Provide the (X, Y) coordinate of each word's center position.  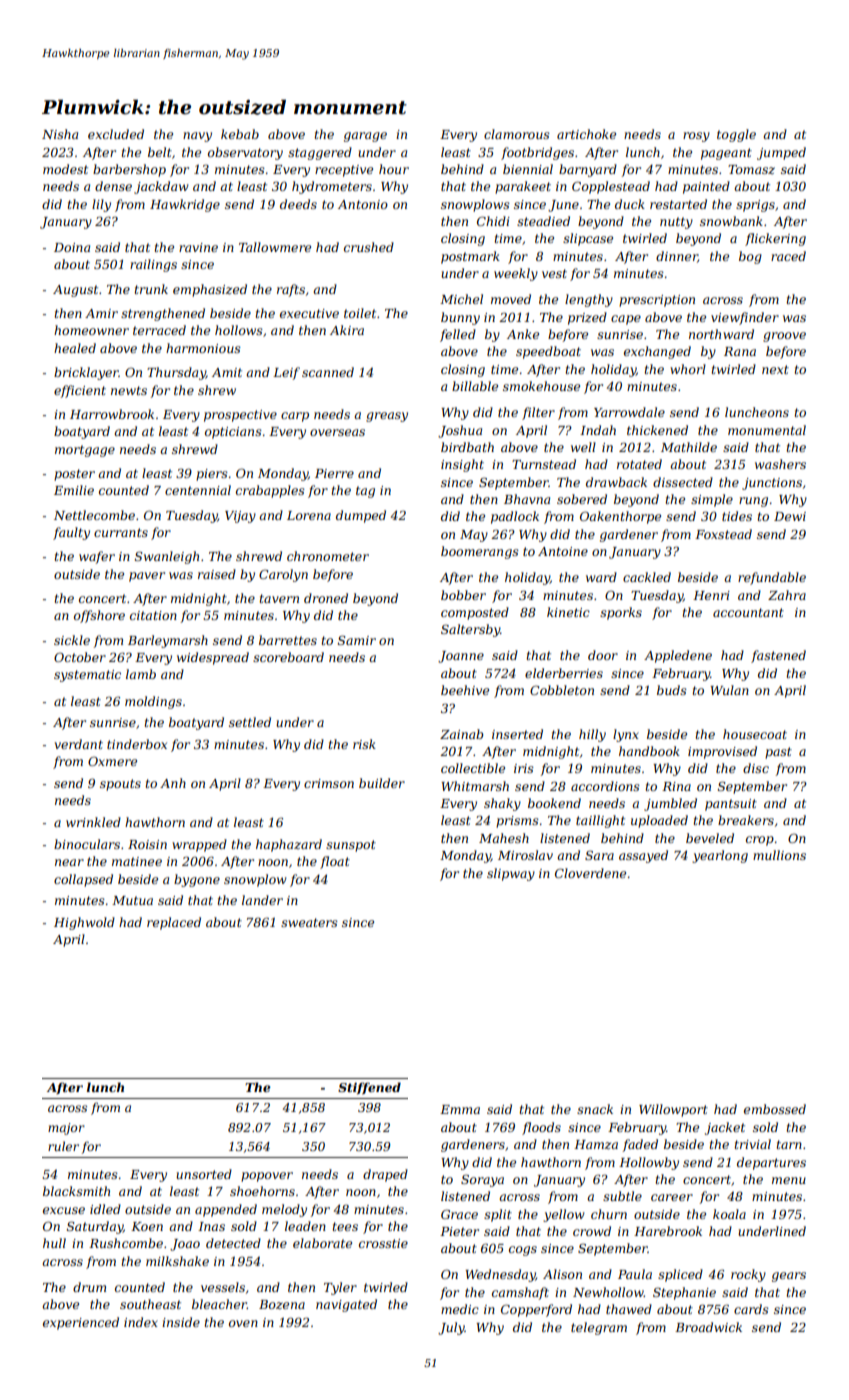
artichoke (586, 134)
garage (365, 137)
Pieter (459, 1231)
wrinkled (93, 822)
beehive (465, 690)
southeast (150, 1304)
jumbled (670, 804)
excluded (116, 134)
